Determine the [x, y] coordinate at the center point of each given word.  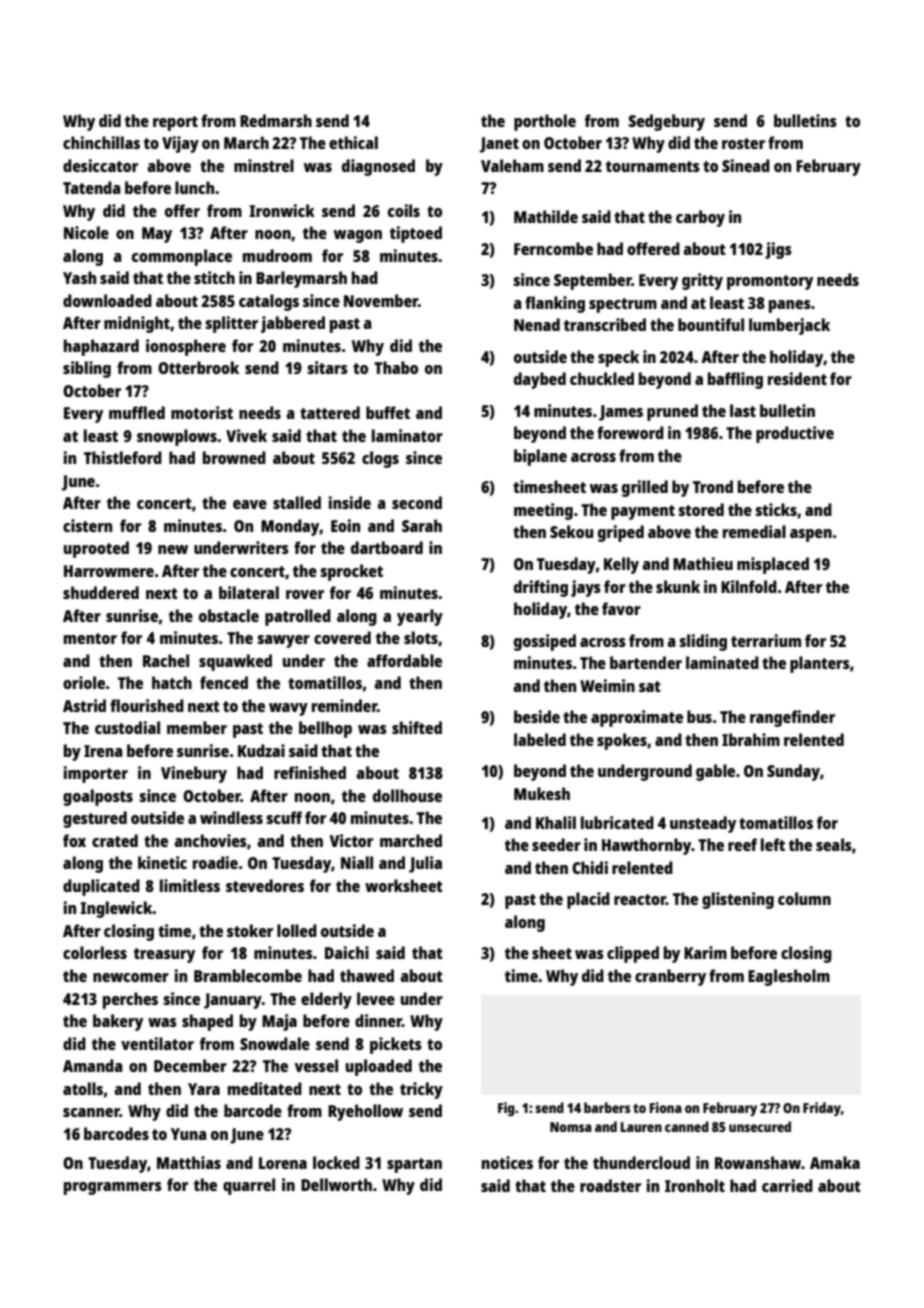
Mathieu [703, 563]
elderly [326, 1000]
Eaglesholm [789, 977]
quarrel [249, 1186]
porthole [545, 122]
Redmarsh [276, 120]
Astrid [84, 705]
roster [743, 143]
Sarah [422, 525]
